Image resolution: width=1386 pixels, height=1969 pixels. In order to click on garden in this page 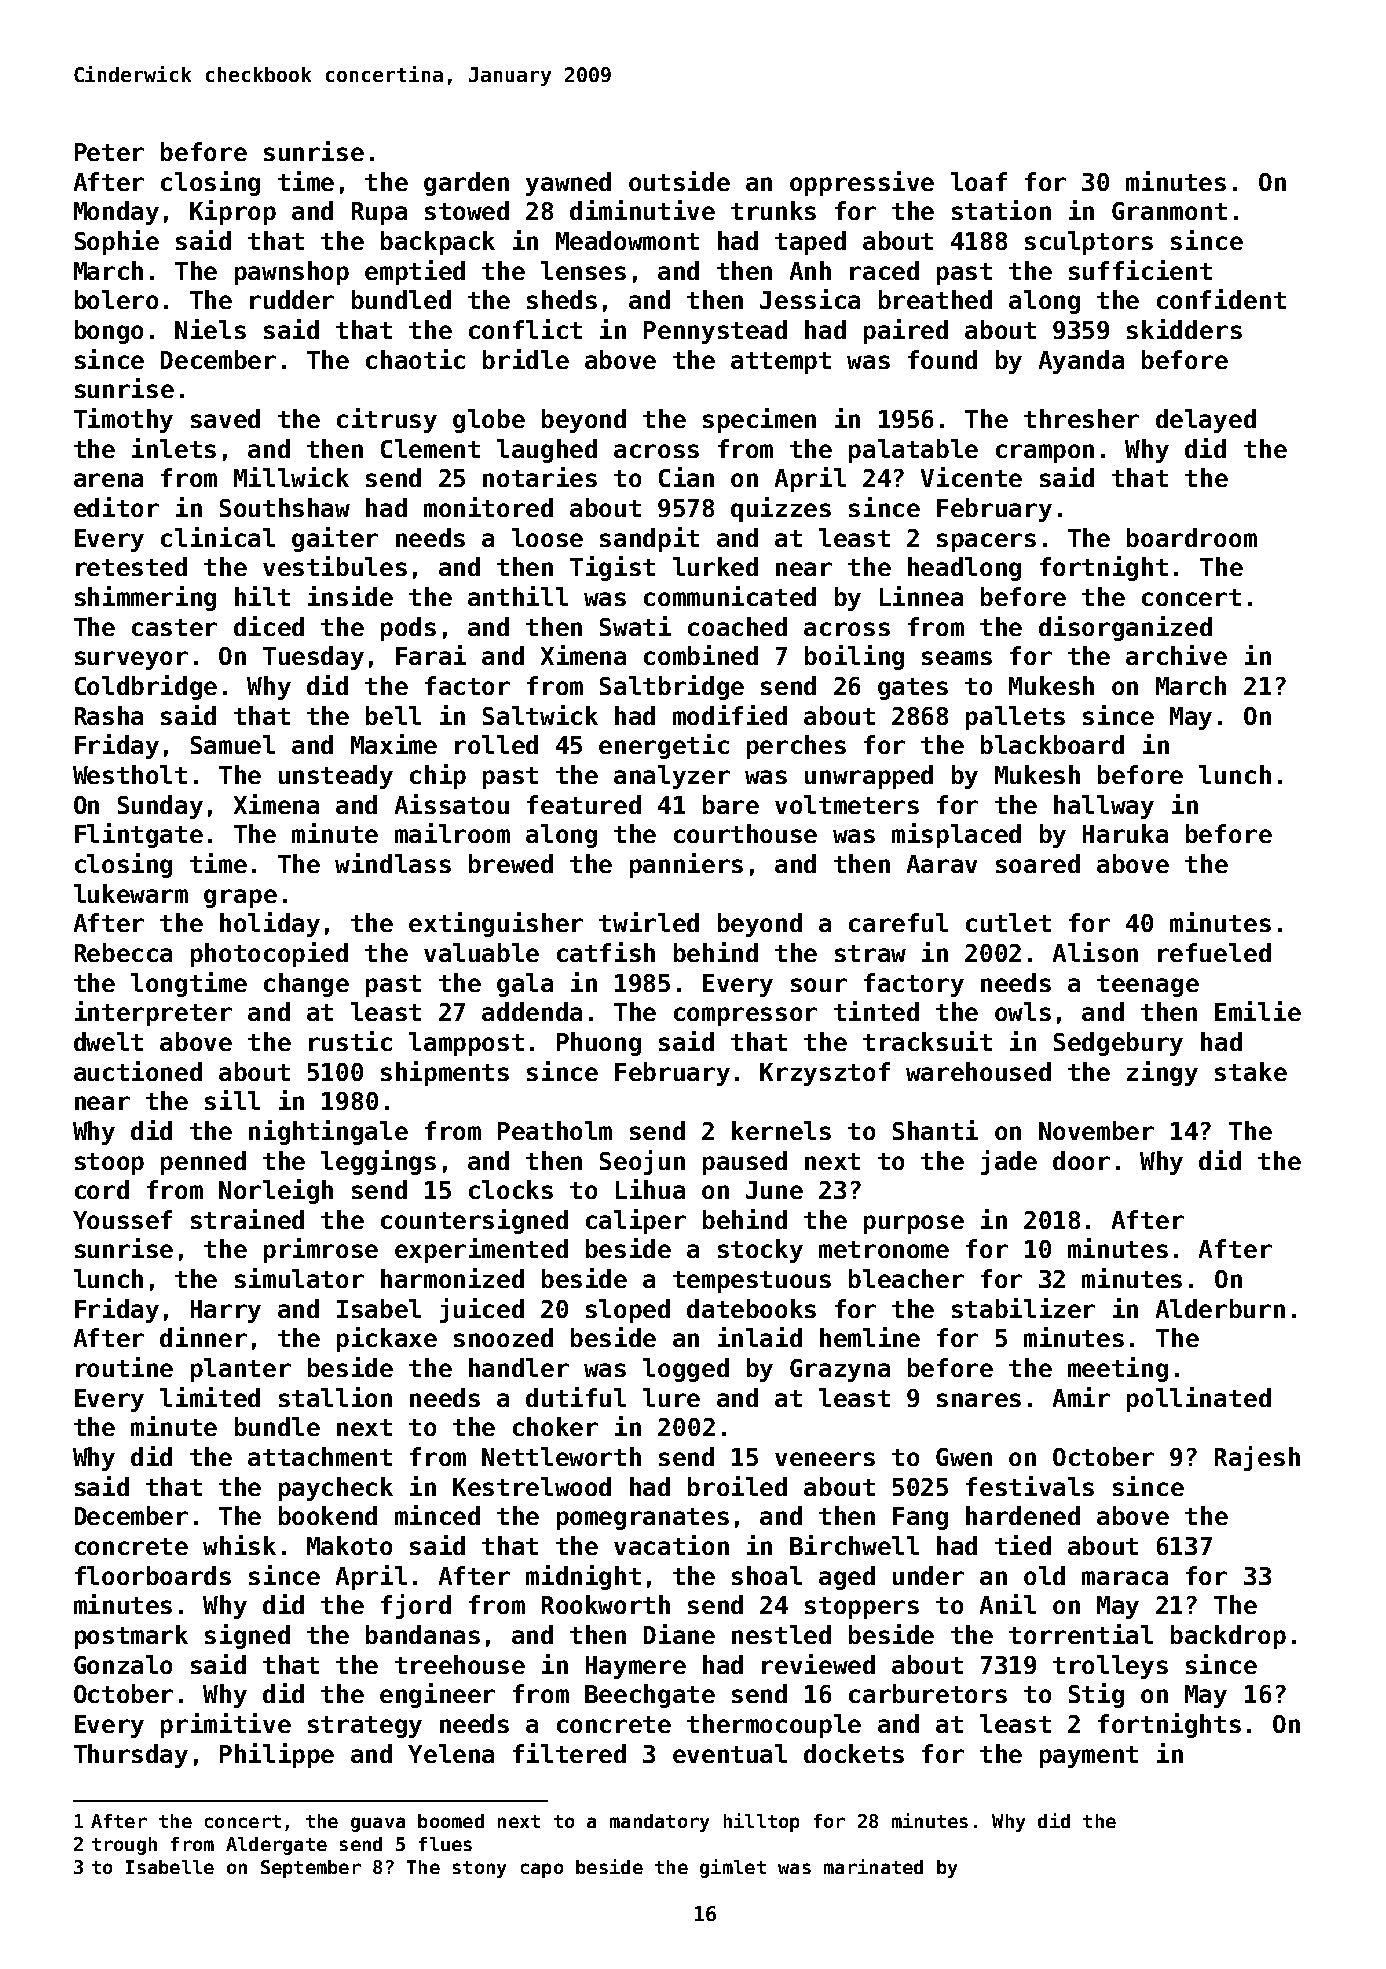, I will do `click(466, 184)`.
